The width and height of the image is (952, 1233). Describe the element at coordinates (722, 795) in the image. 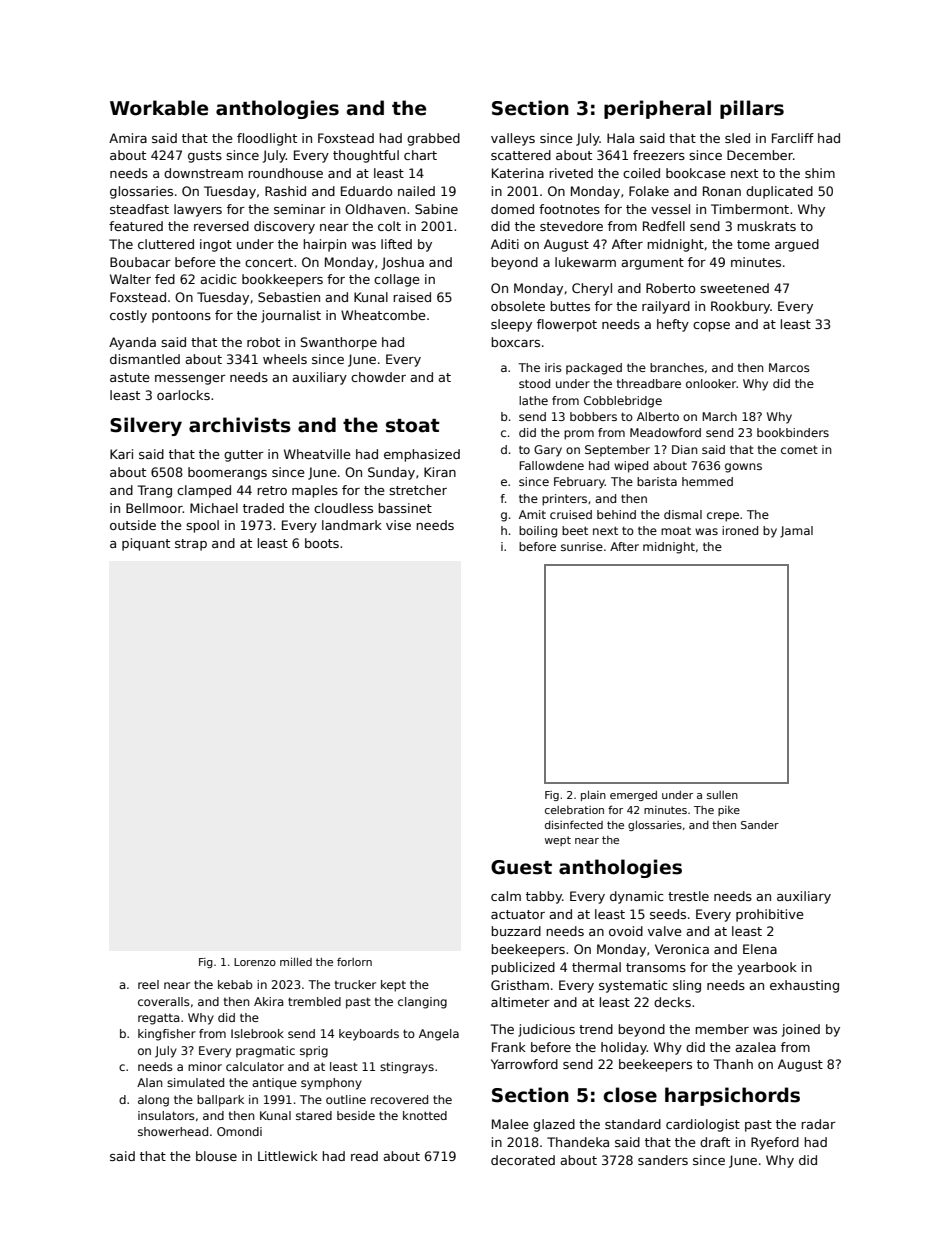

I see `sullen` at that location.
